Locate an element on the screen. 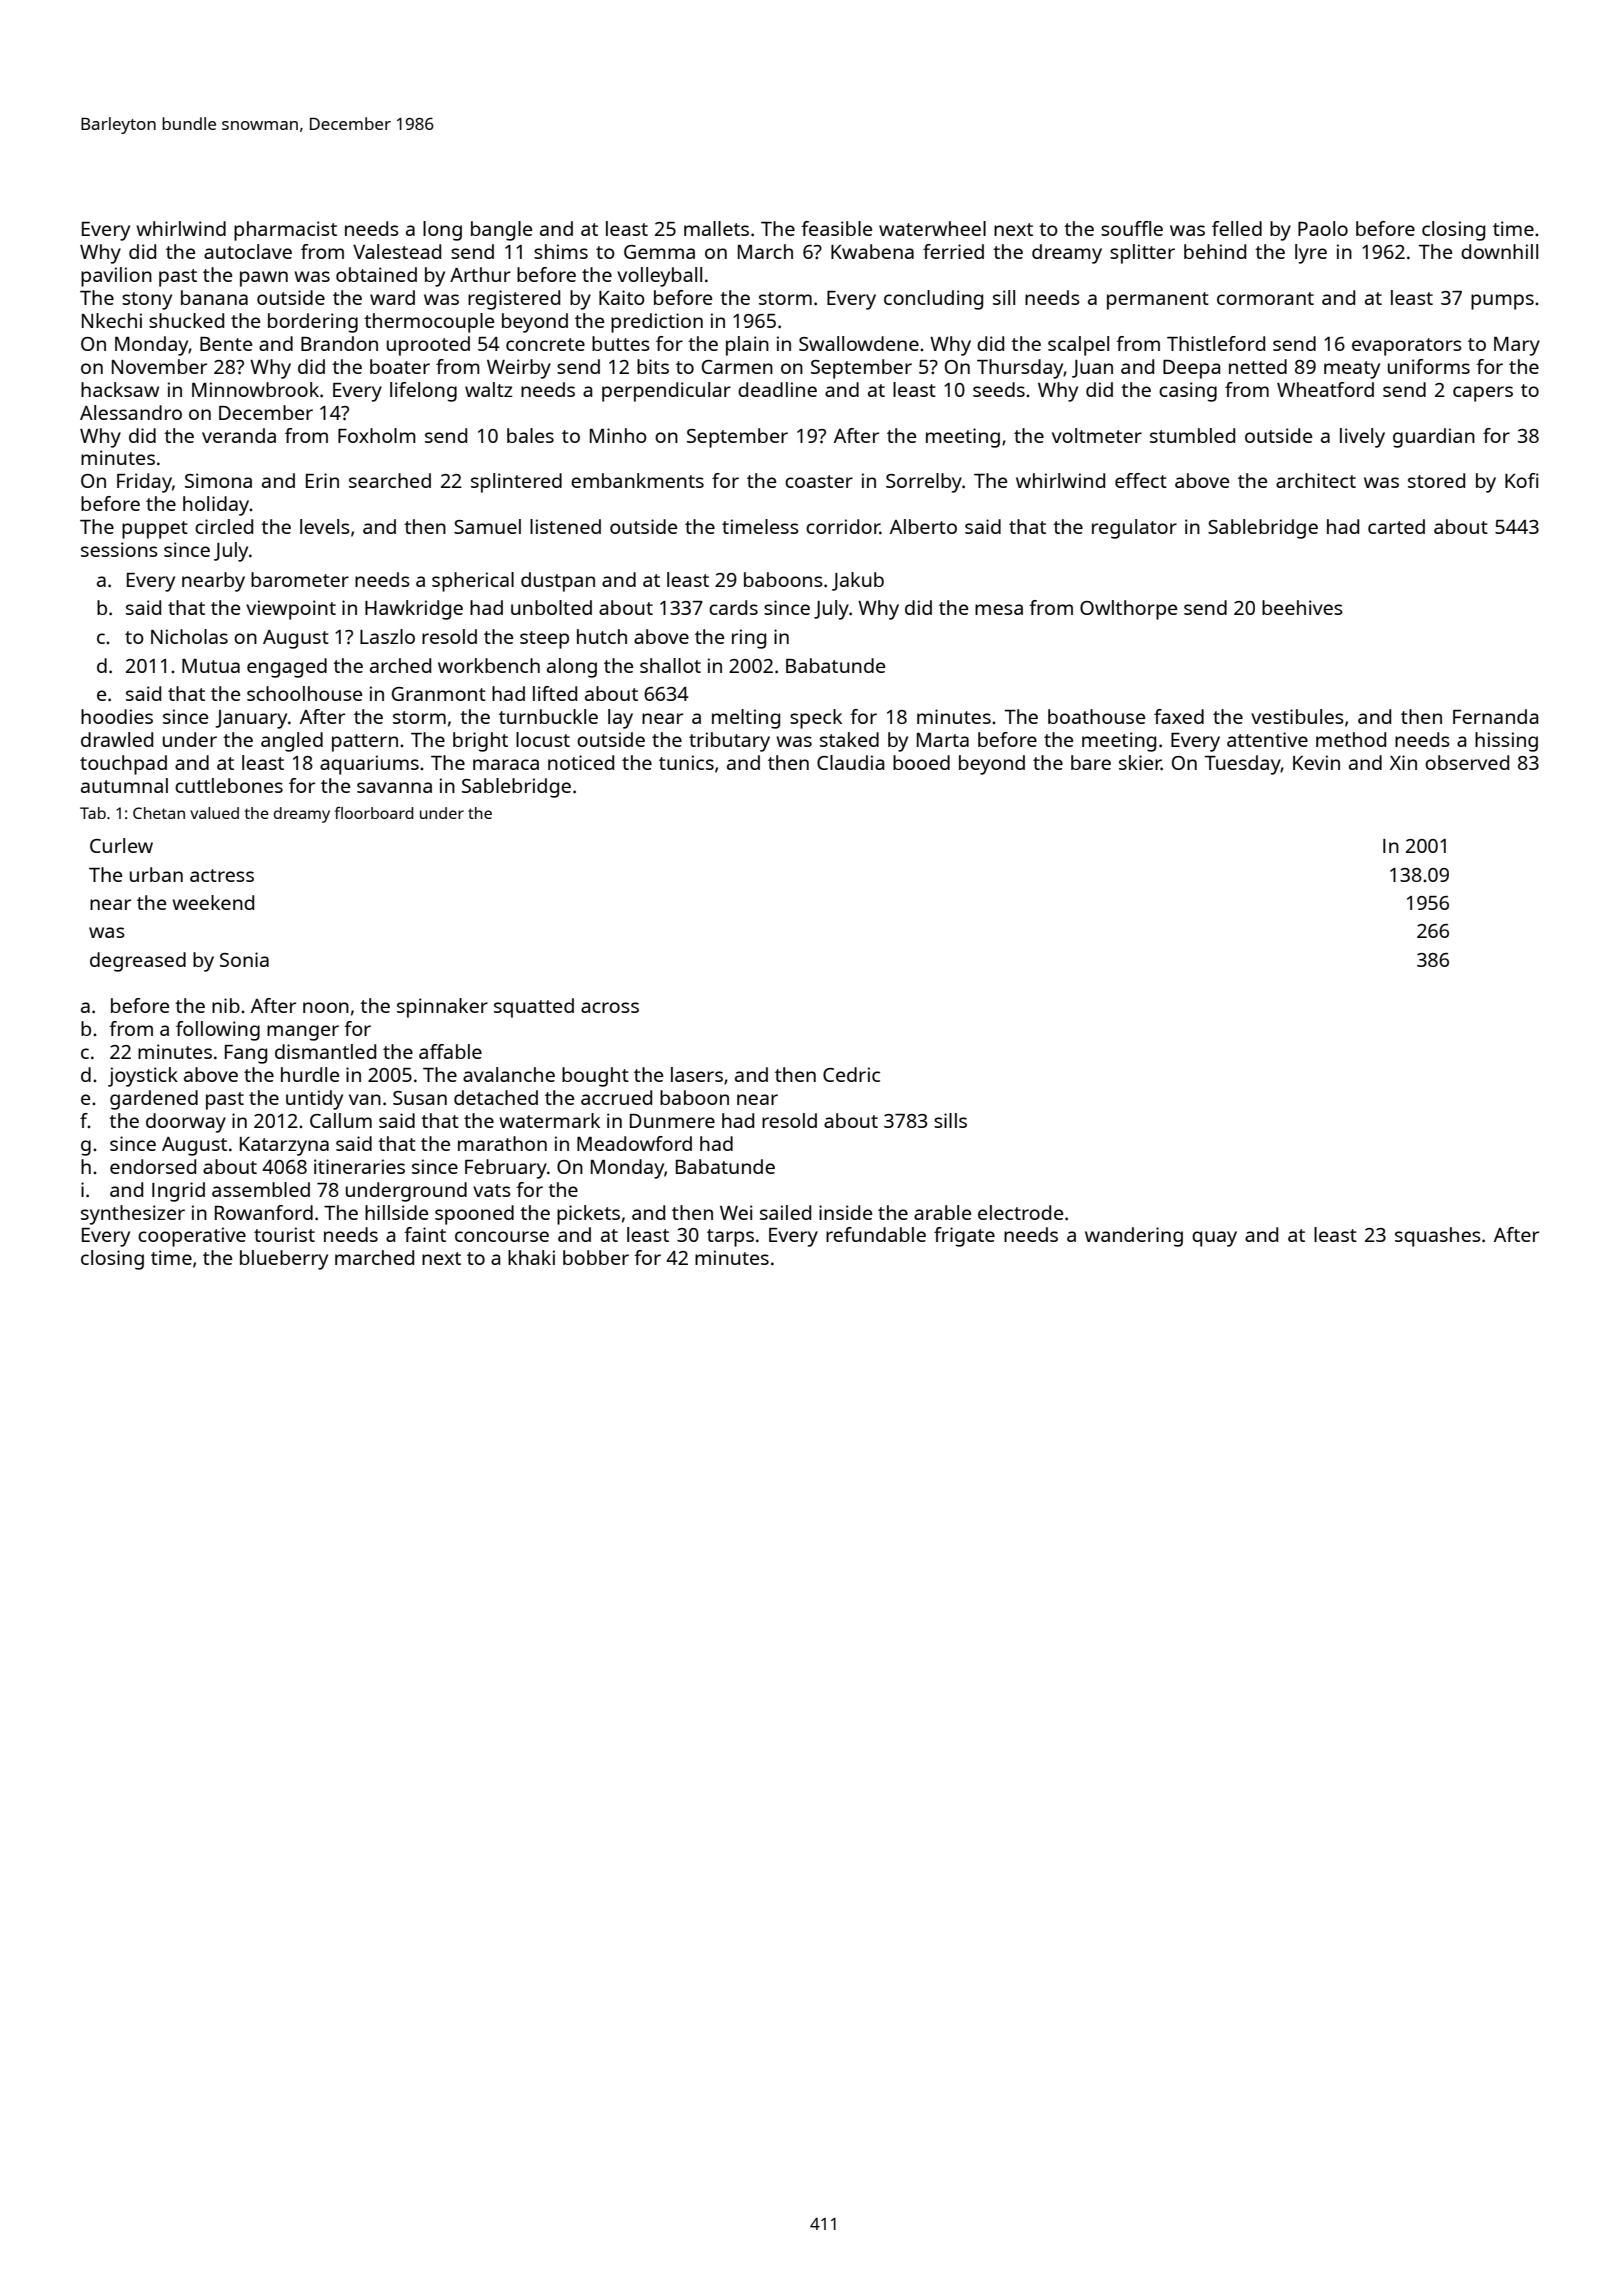 This screenshot has width=1620, height=2292. sessions is located at coordinates (119, 549).
